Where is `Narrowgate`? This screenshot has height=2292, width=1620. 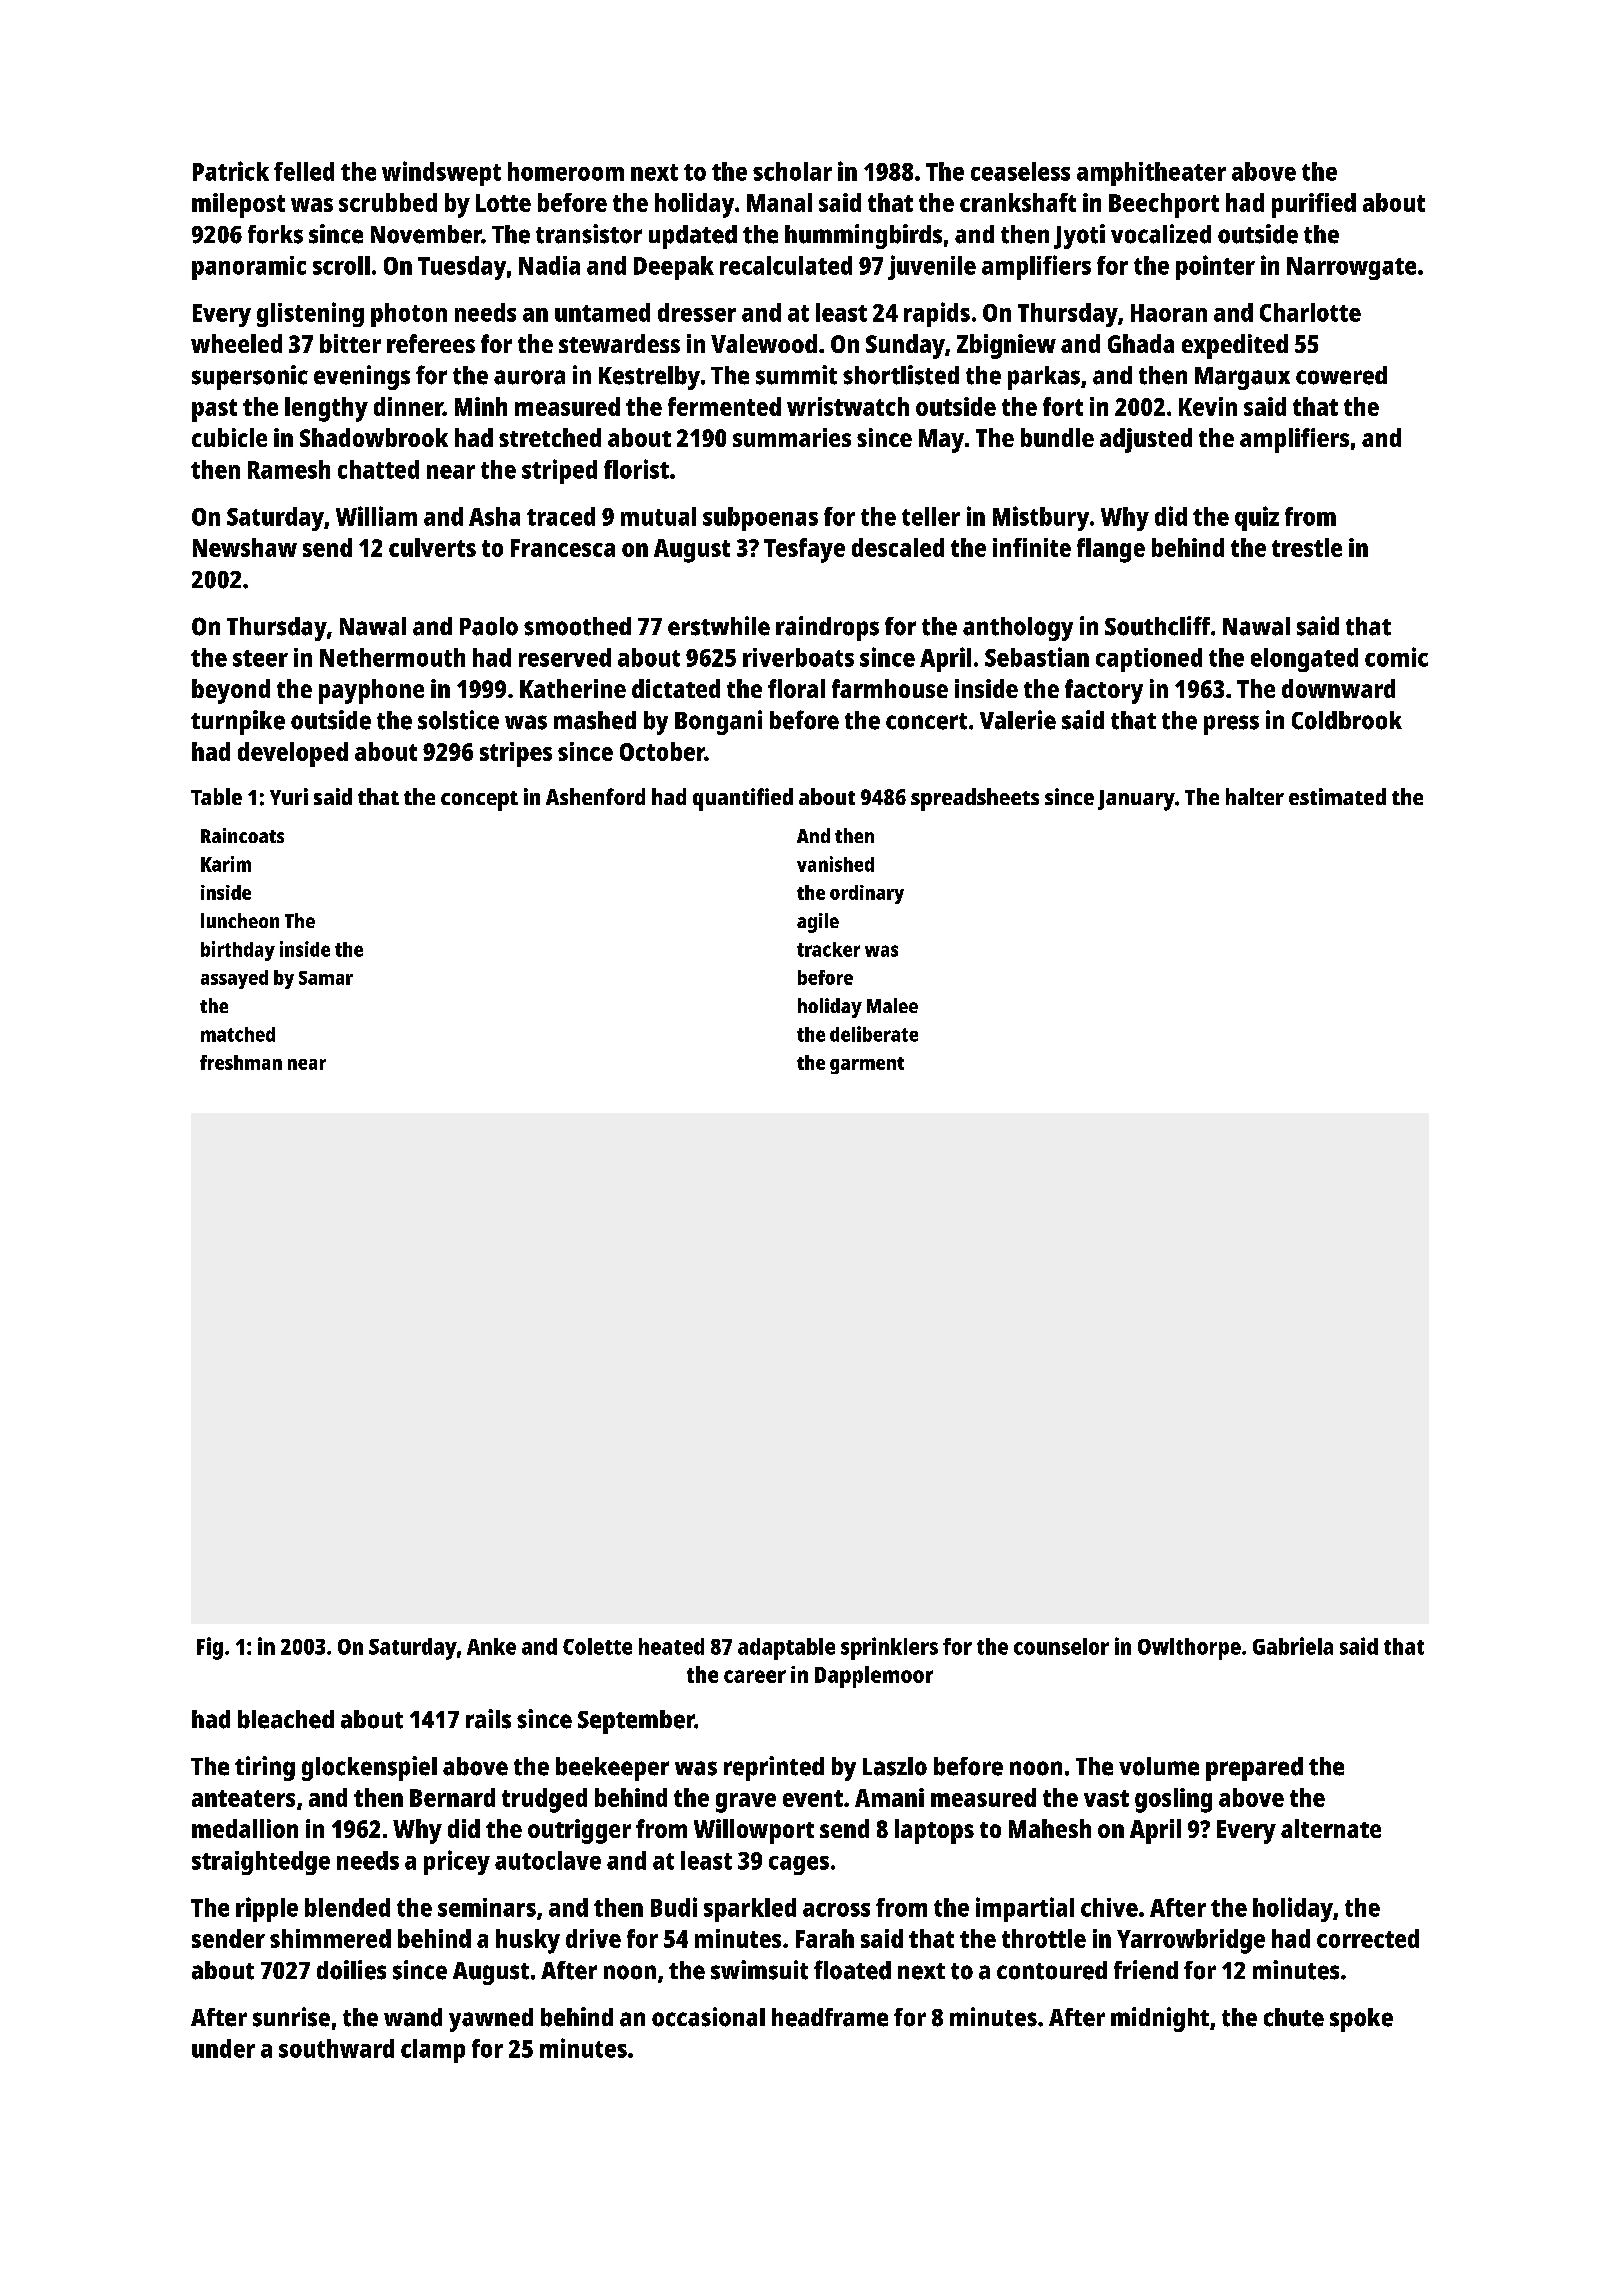
Narrowgate is located at coordinates (1351, 268).
